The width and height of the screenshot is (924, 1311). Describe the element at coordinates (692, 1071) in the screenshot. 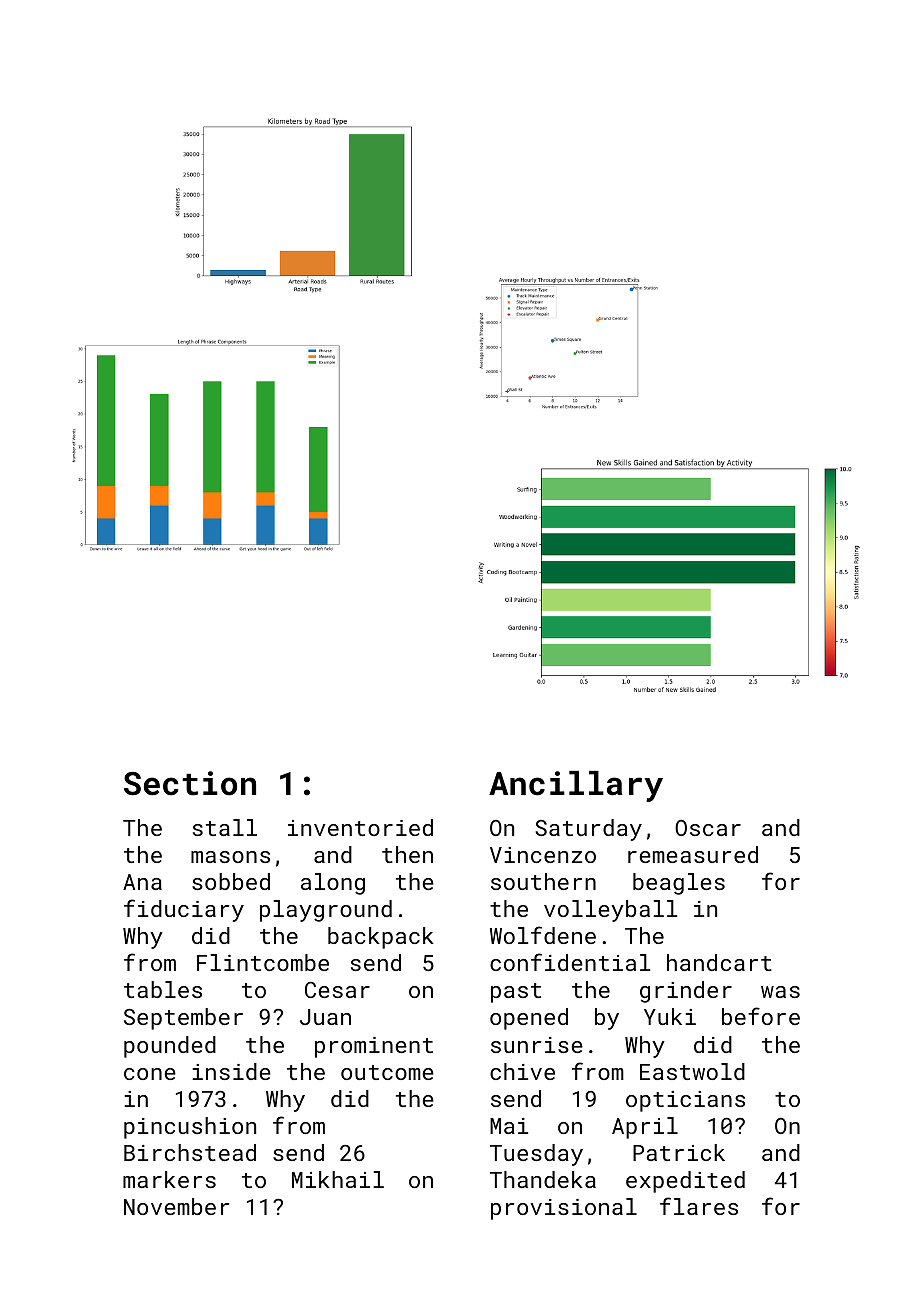

I see `Eastwold` at that location.
